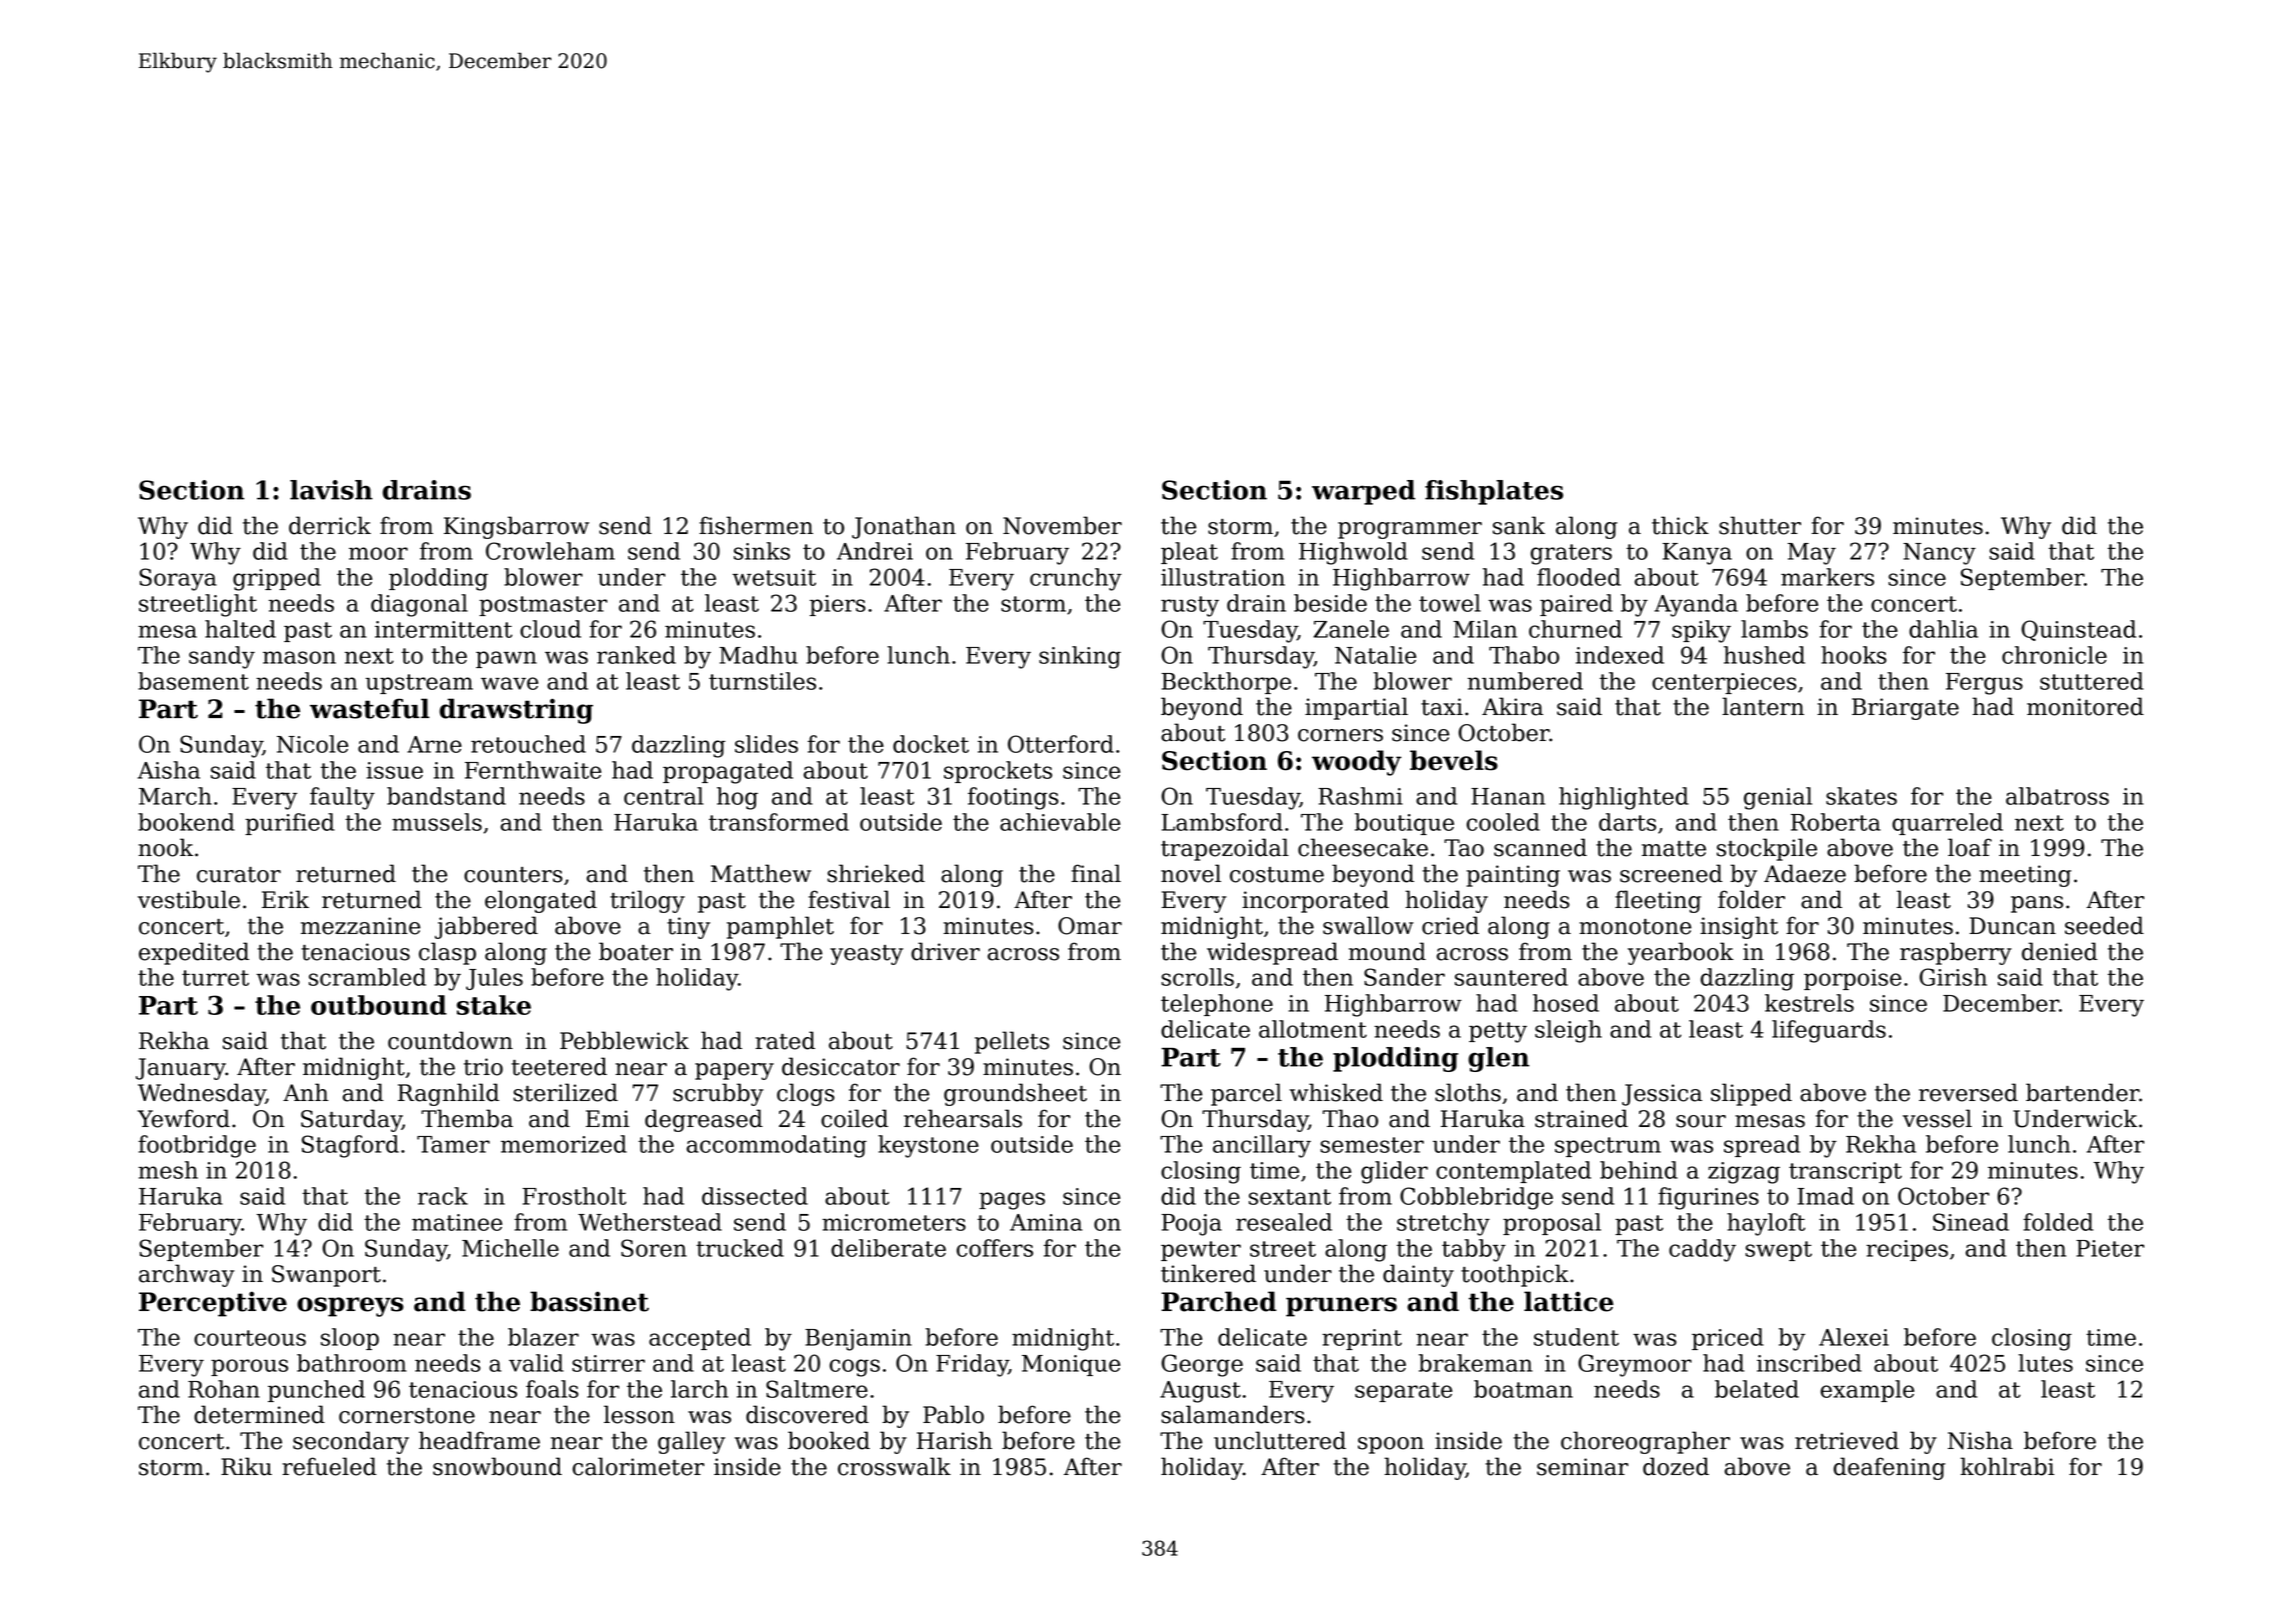  What do you see at coordinates (497, 1466) in the screenshot?
I see `snowbound` at bounding box center [497, 1466].
